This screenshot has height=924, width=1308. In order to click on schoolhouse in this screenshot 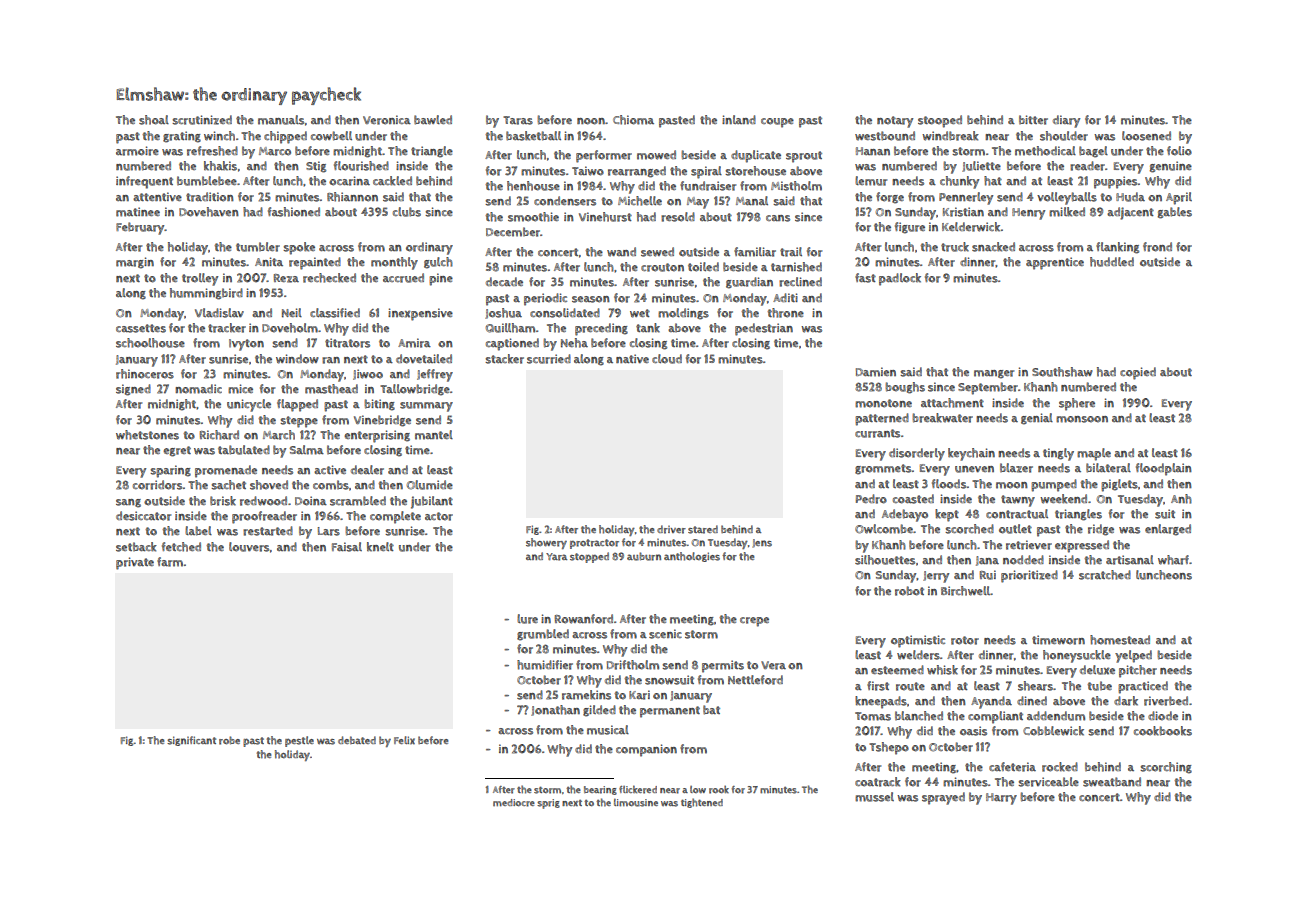, I will do `click(150, 343)`.
